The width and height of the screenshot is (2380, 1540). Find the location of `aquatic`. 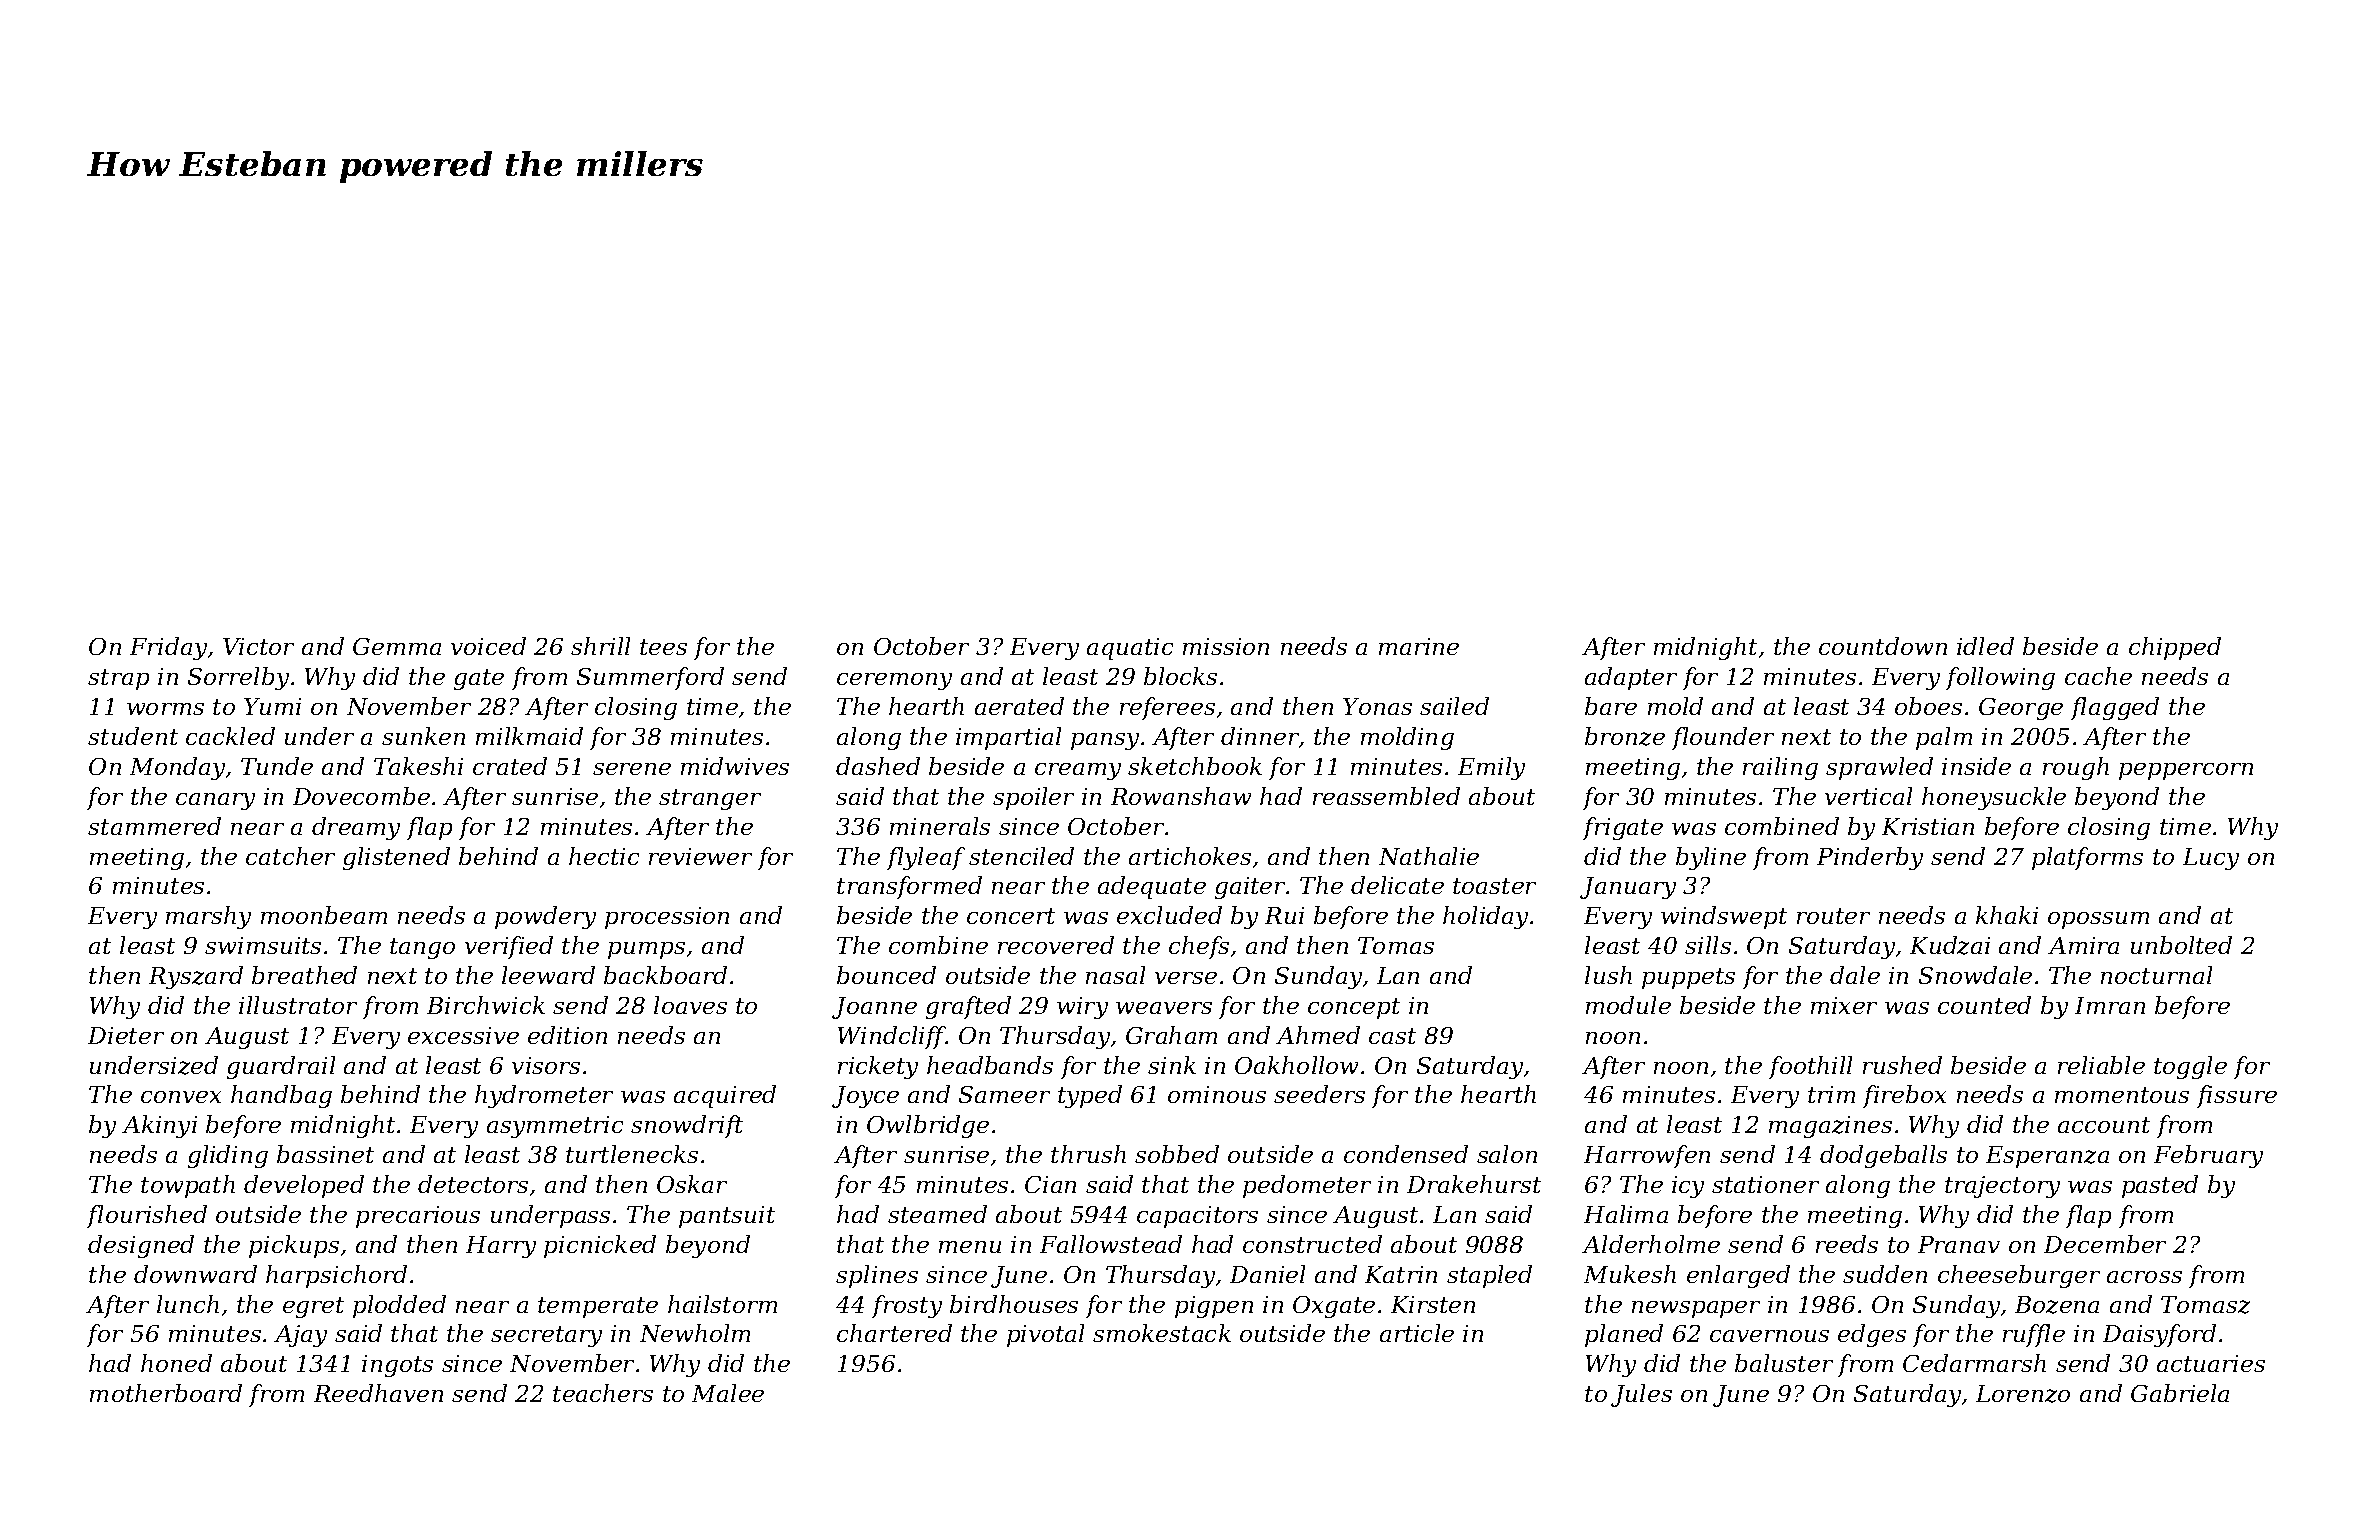

aquatic is located at coordinates (1130, 649).
